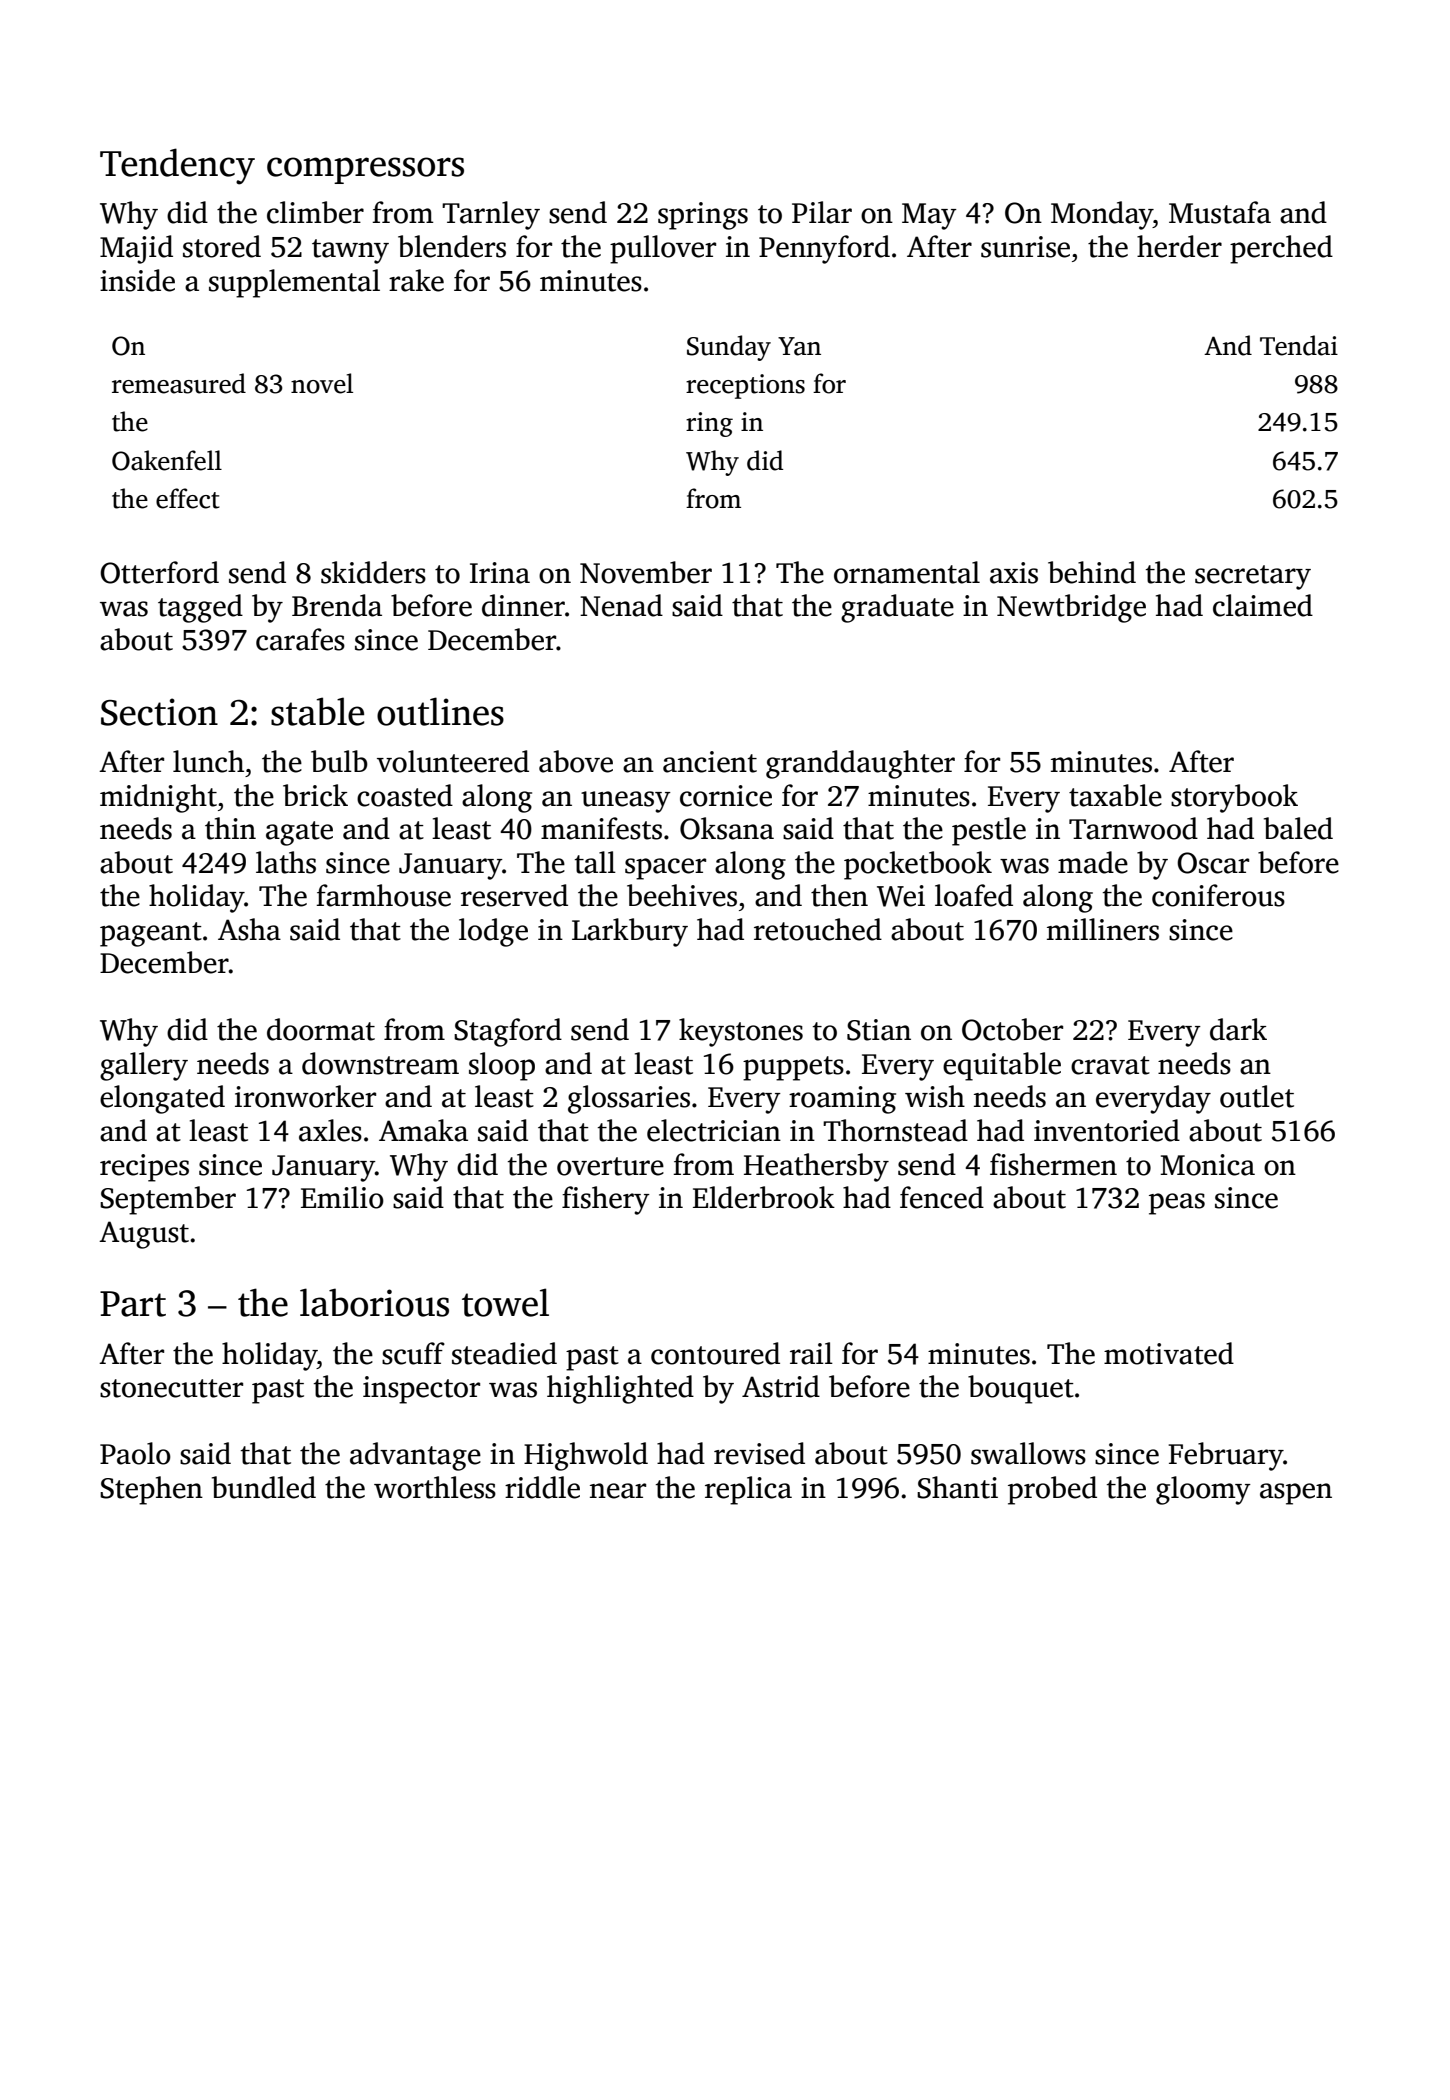  Describe the element at coordinates (151, 934) in the screenshot. I see `pageant` at that location.
